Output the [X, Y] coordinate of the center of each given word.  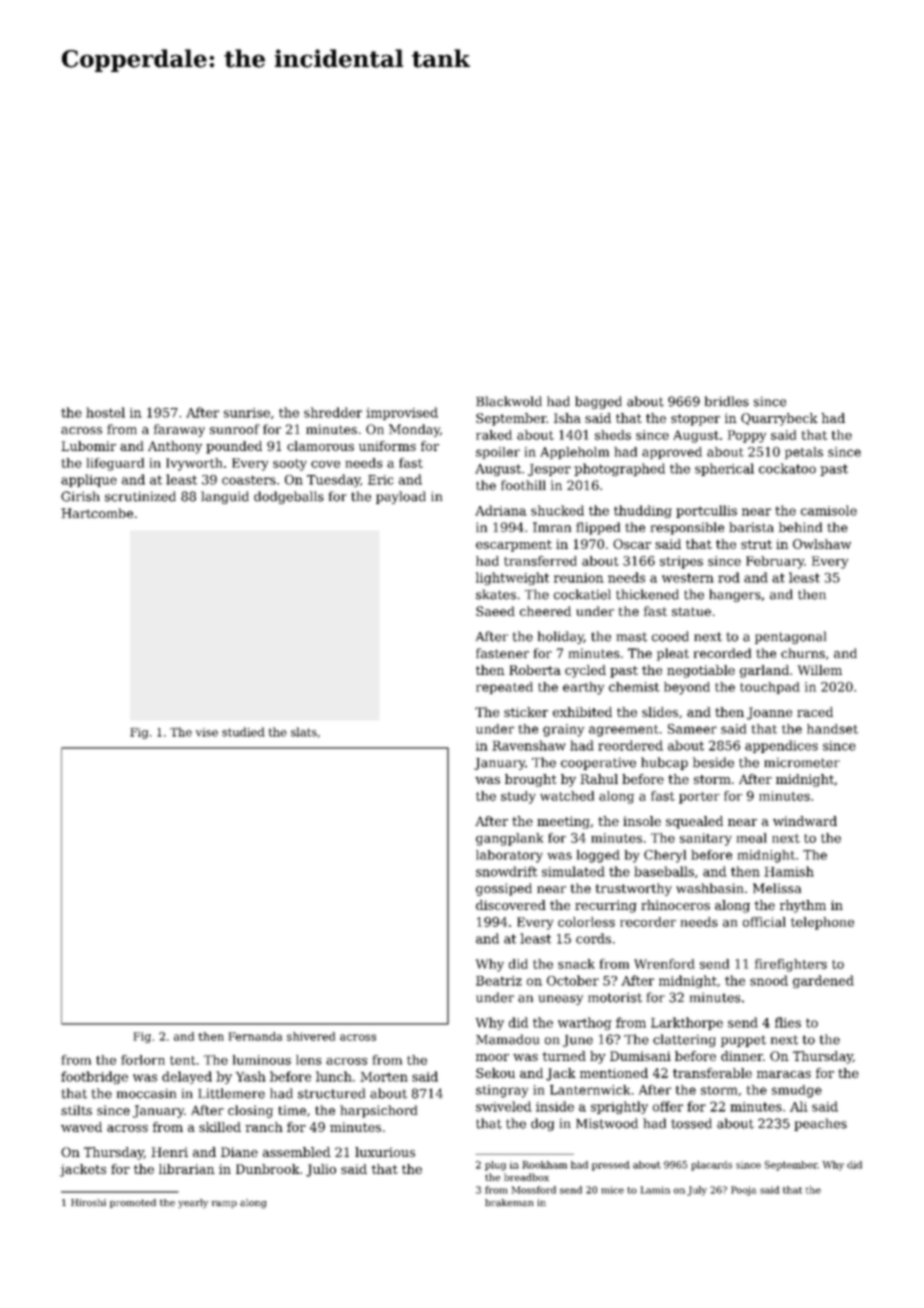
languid [225, 497]
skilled [220, 1127]
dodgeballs [289, 497]
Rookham [544, 1165]
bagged [598, 402]
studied [243, 732]
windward [805, 821]
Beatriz [499, 981]
